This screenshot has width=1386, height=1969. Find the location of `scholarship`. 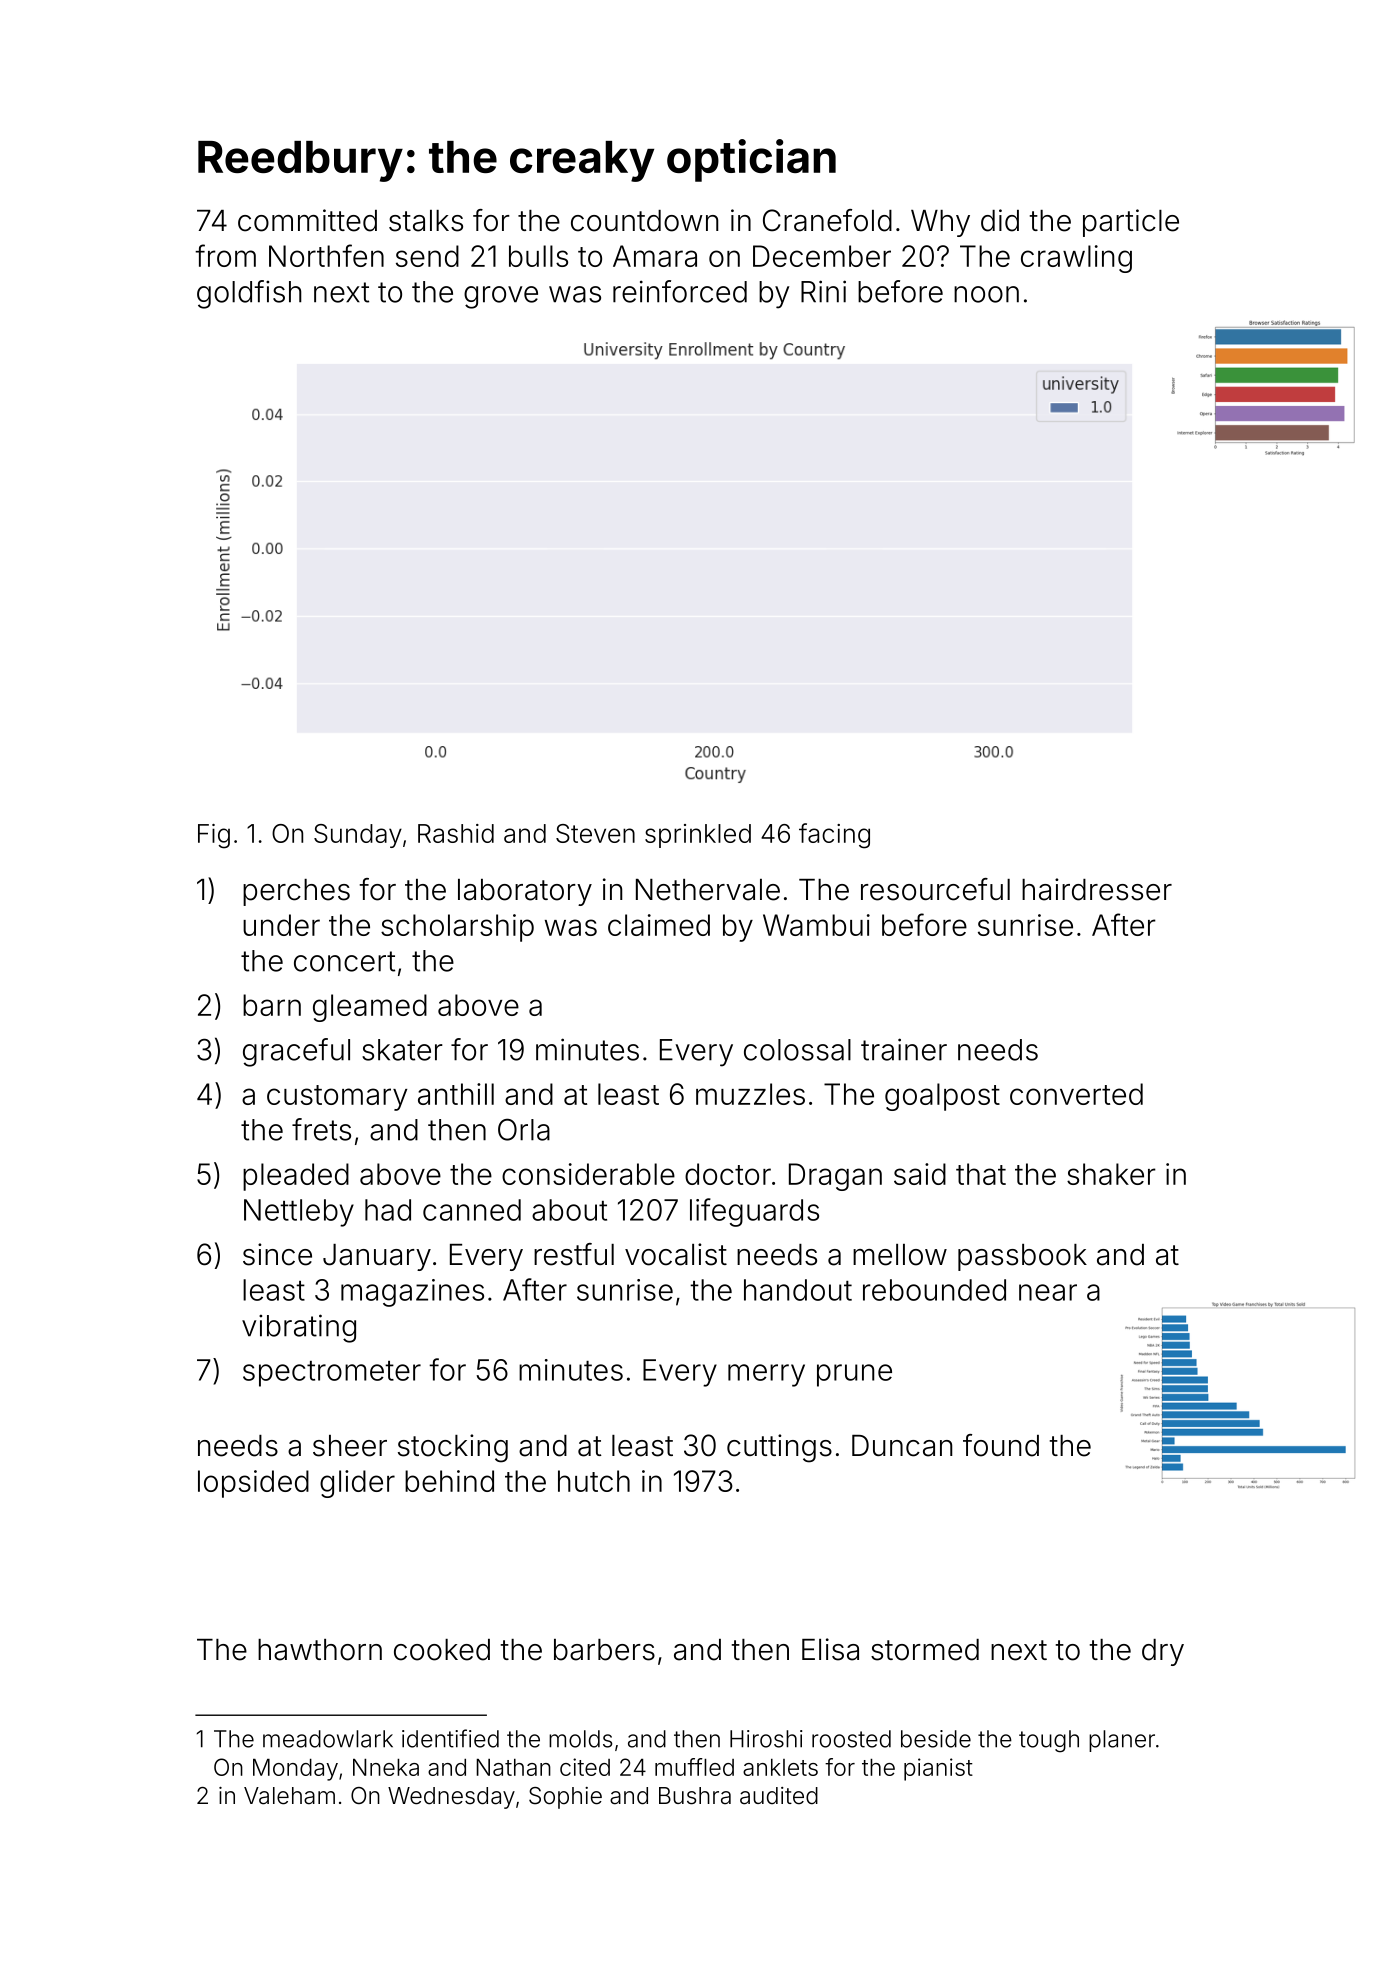

scholarship is located at coordinates (457, 928).
